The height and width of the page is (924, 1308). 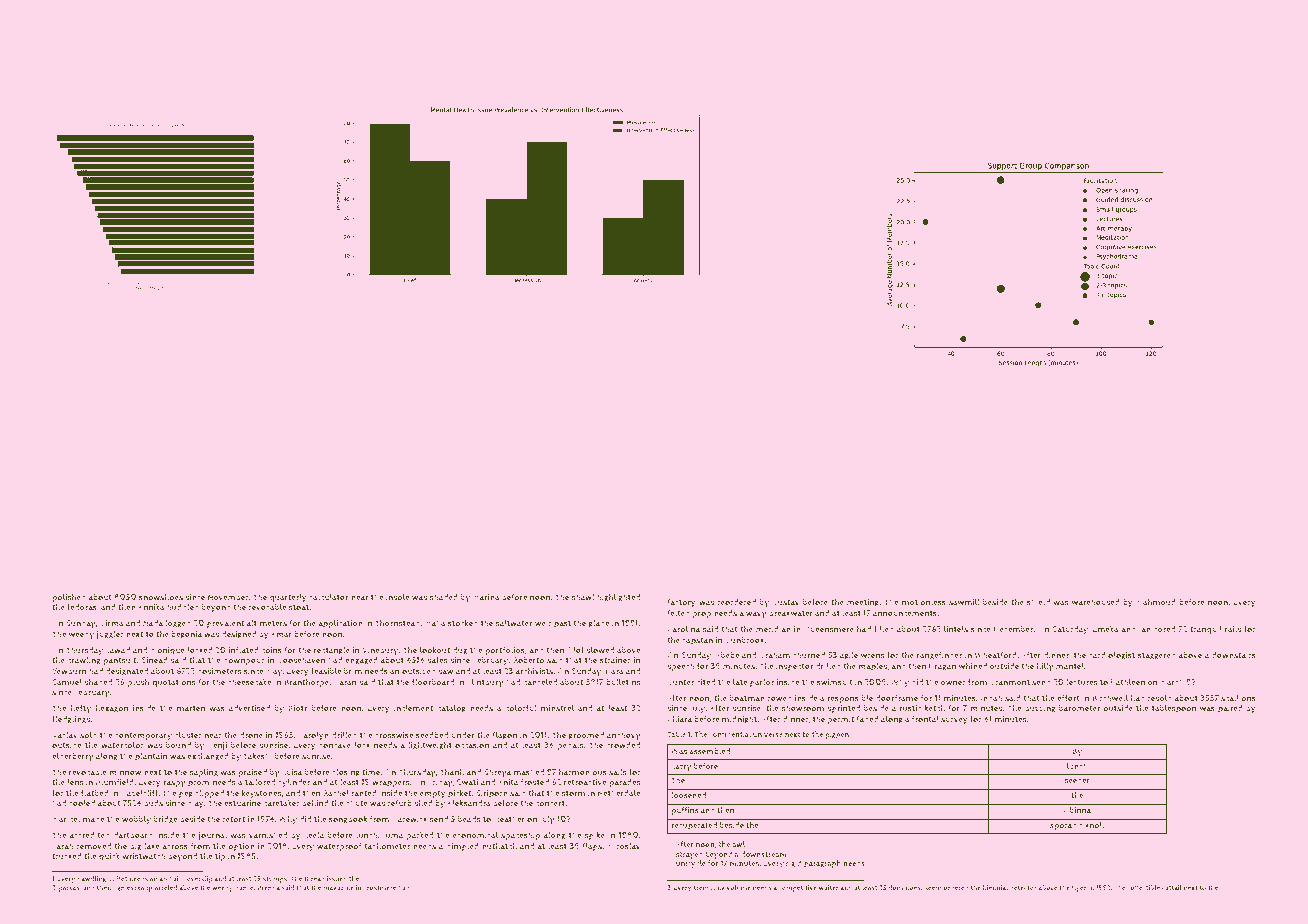 What do you see at coordinates (933, 887) in the page?
I see `Reem` at bounding box center [933, 887].
